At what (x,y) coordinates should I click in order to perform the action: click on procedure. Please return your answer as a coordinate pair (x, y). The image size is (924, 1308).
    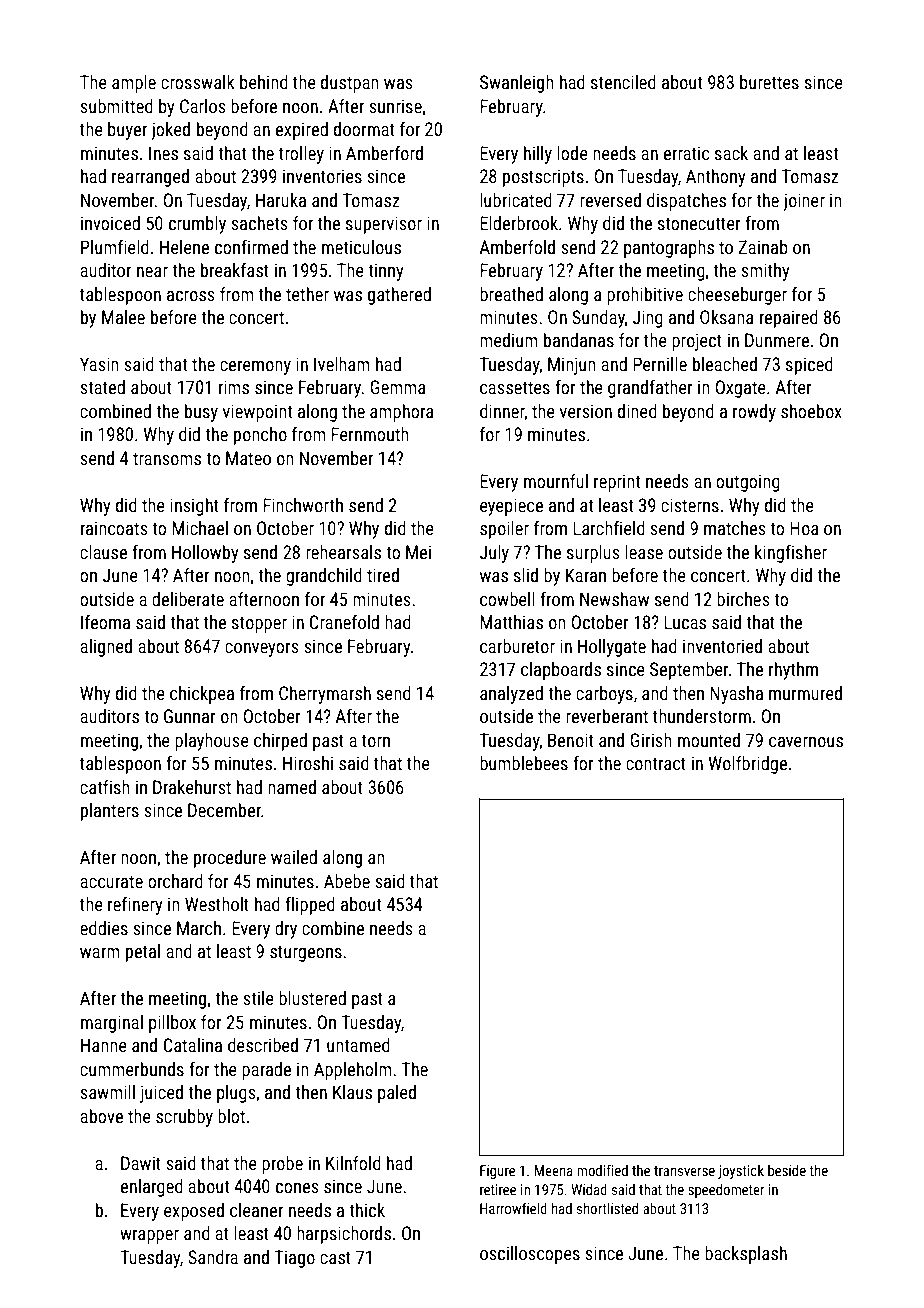
    Looking at the image, I should click on (230, 859).
